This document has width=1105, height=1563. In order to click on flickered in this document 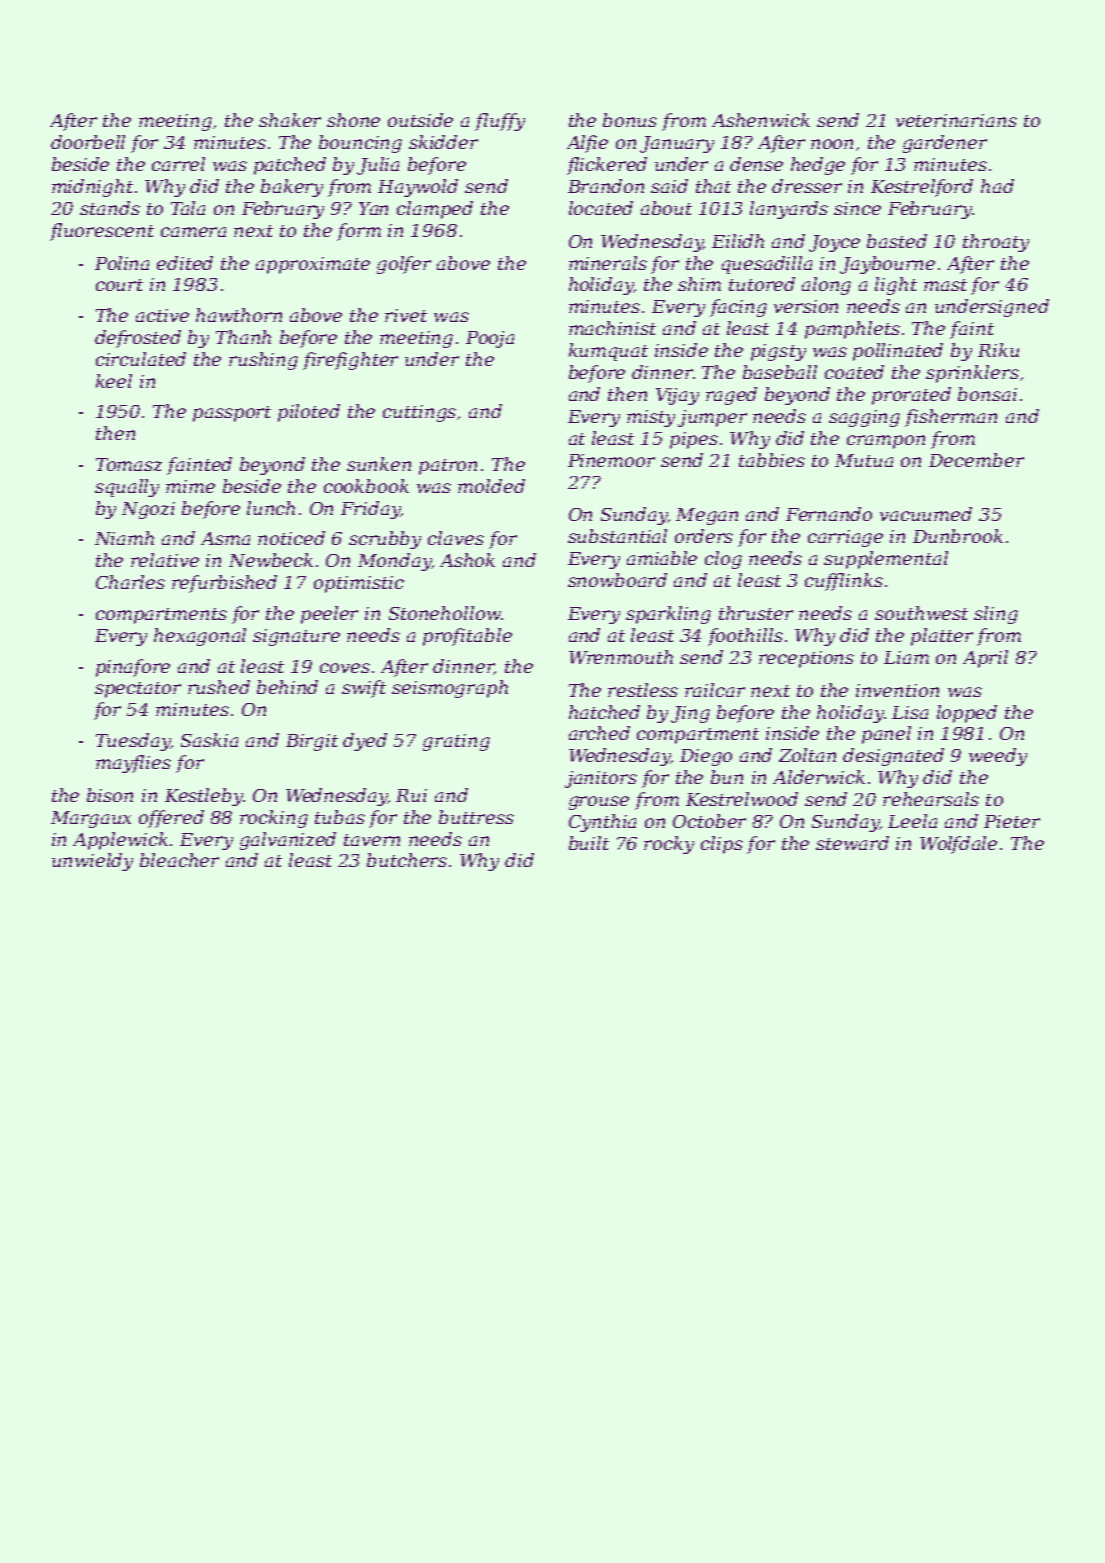, I will do `click(607, 166)`.
